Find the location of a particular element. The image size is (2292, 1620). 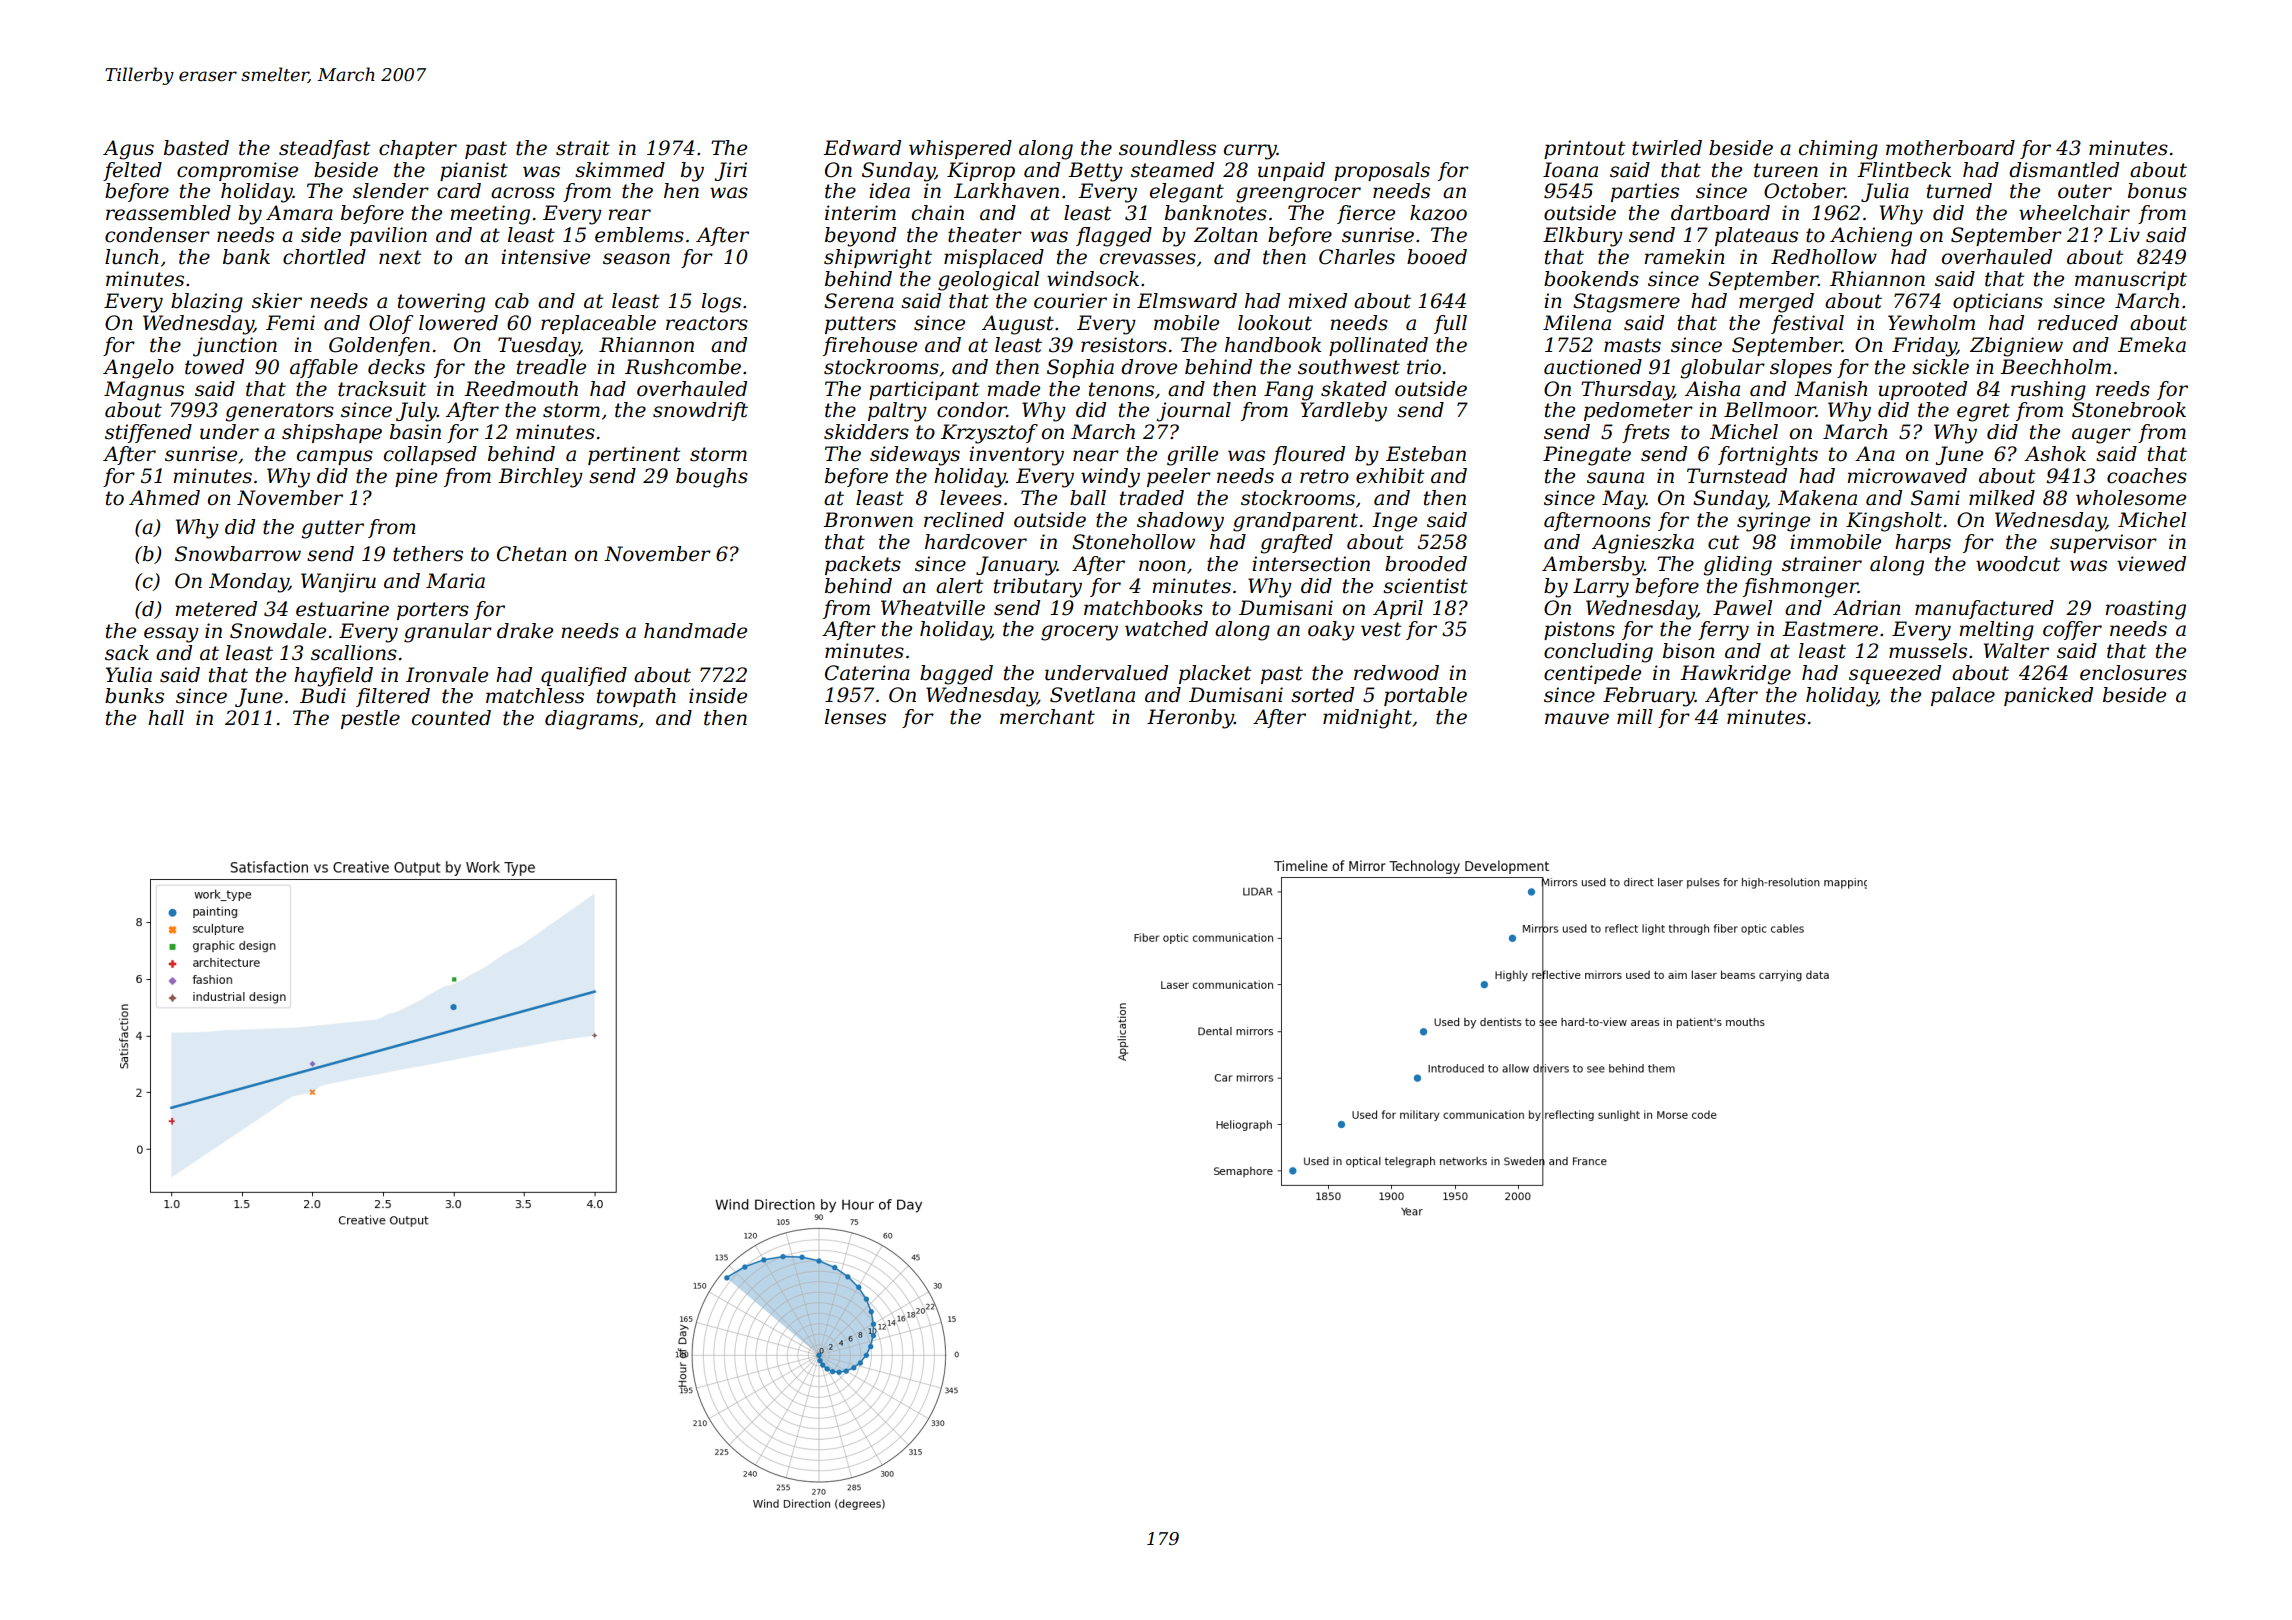

bagged is located at coordinates (956, 675).
